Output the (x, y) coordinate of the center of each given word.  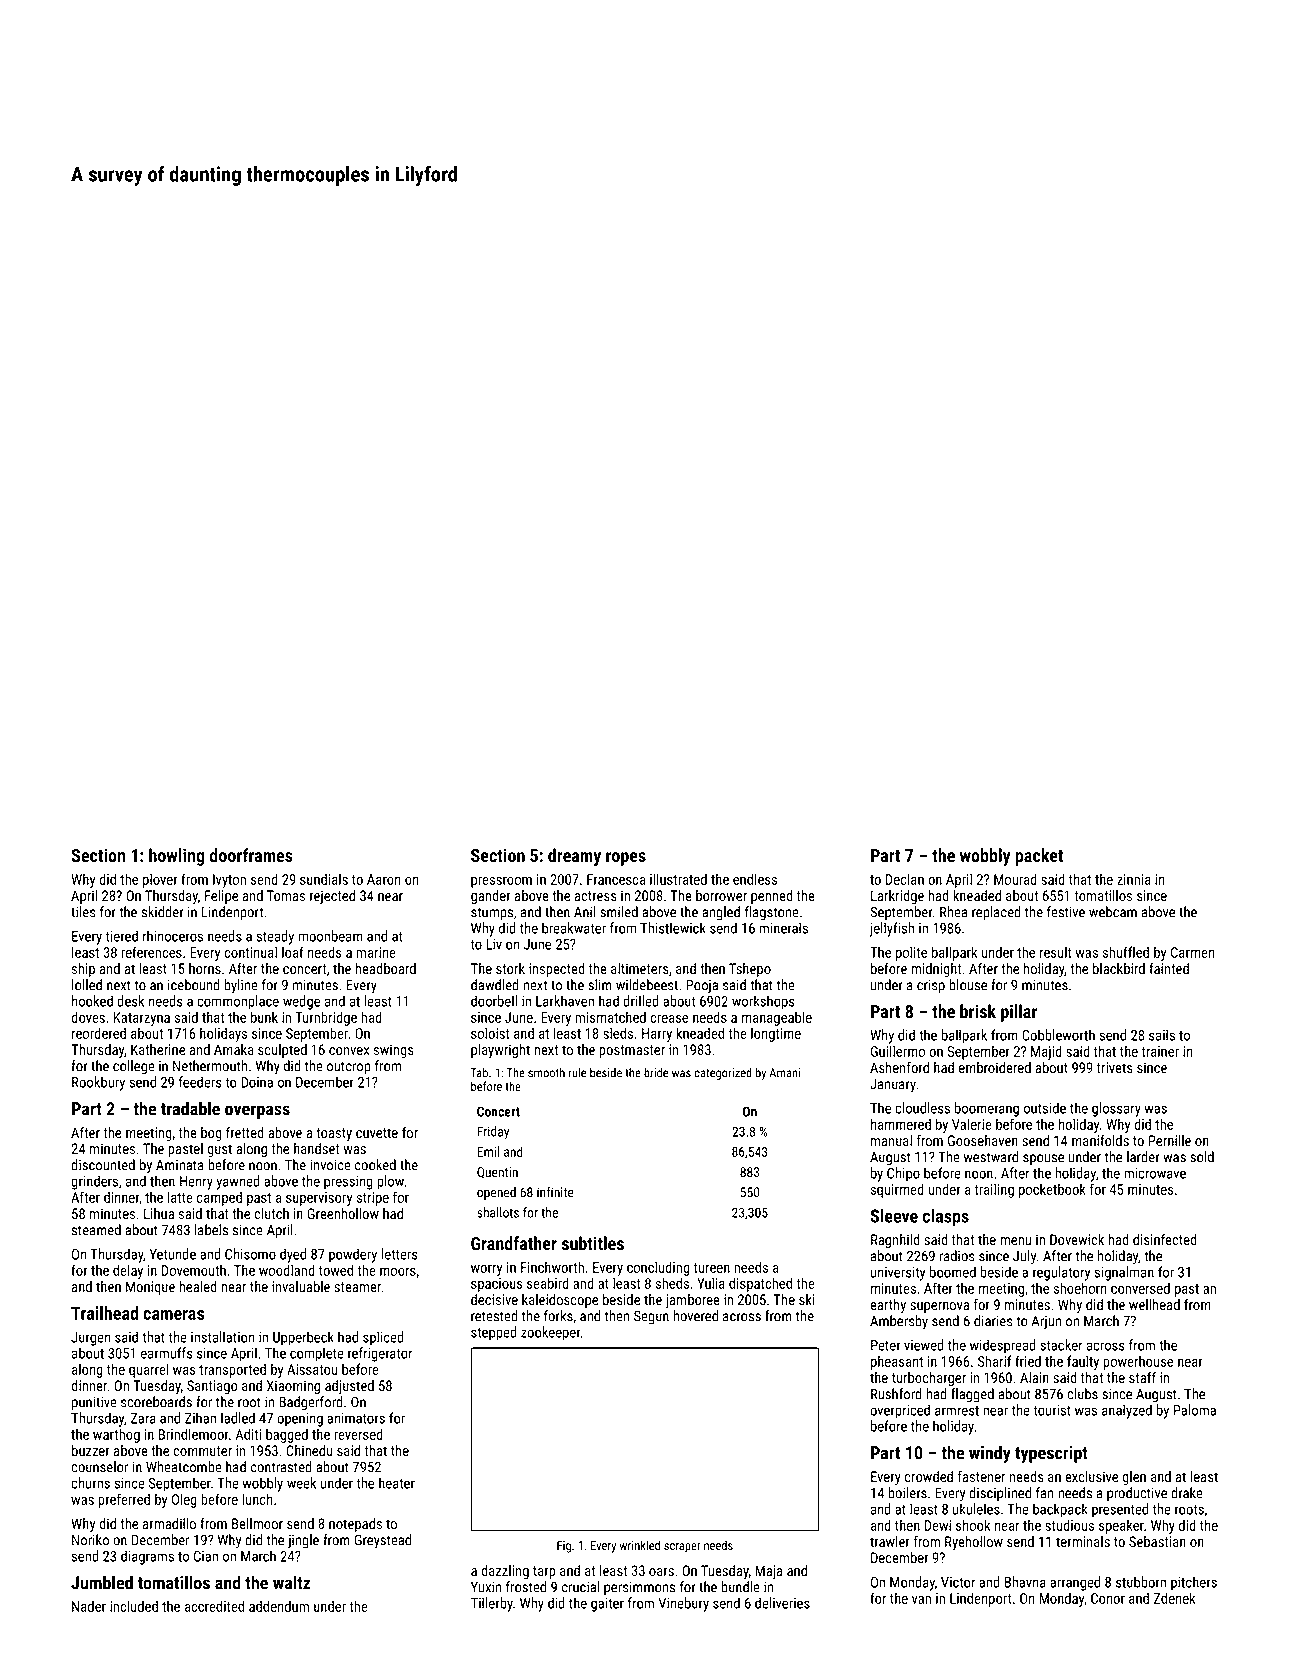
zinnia (1134, 879)
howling (176, 857)
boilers (907, 1493)
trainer (1160, 1051)
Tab (479, 1073)
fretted (245, 1132)
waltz (292, 1582)
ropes (626, 859)
